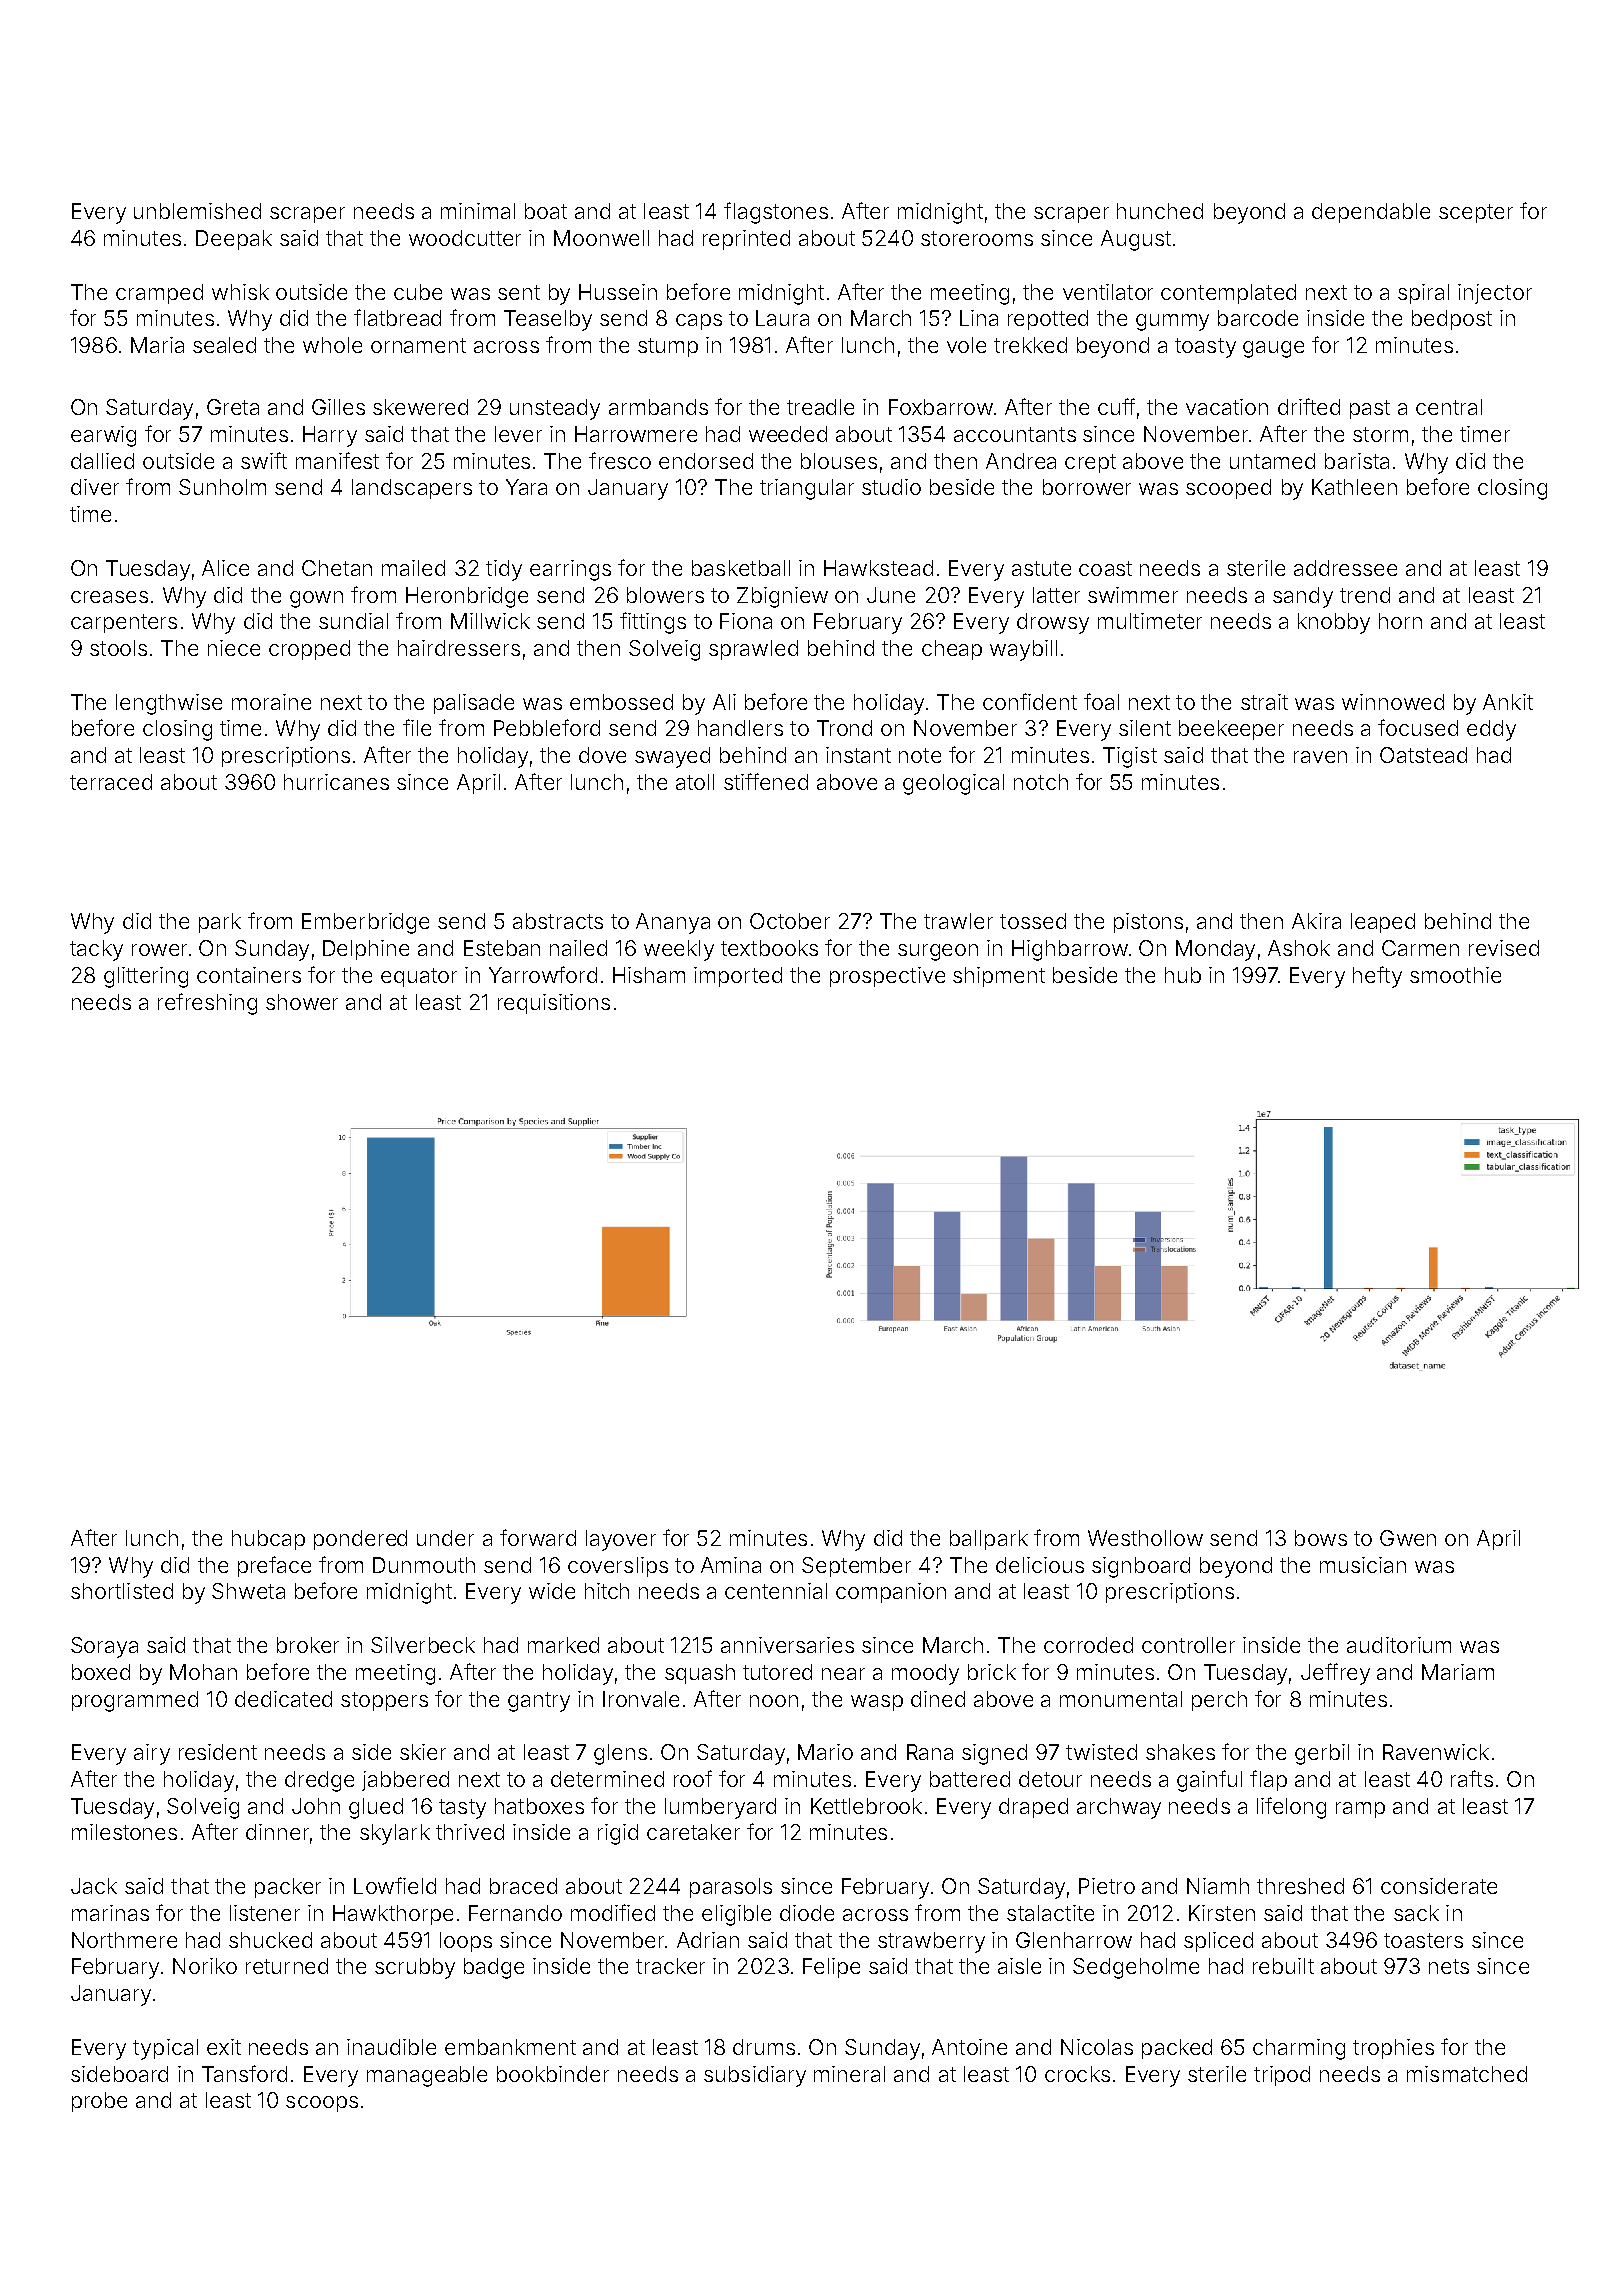 The width and height of the screenshot is (1620, 2292). I want to click on contemplated, so click(1228, 294).
